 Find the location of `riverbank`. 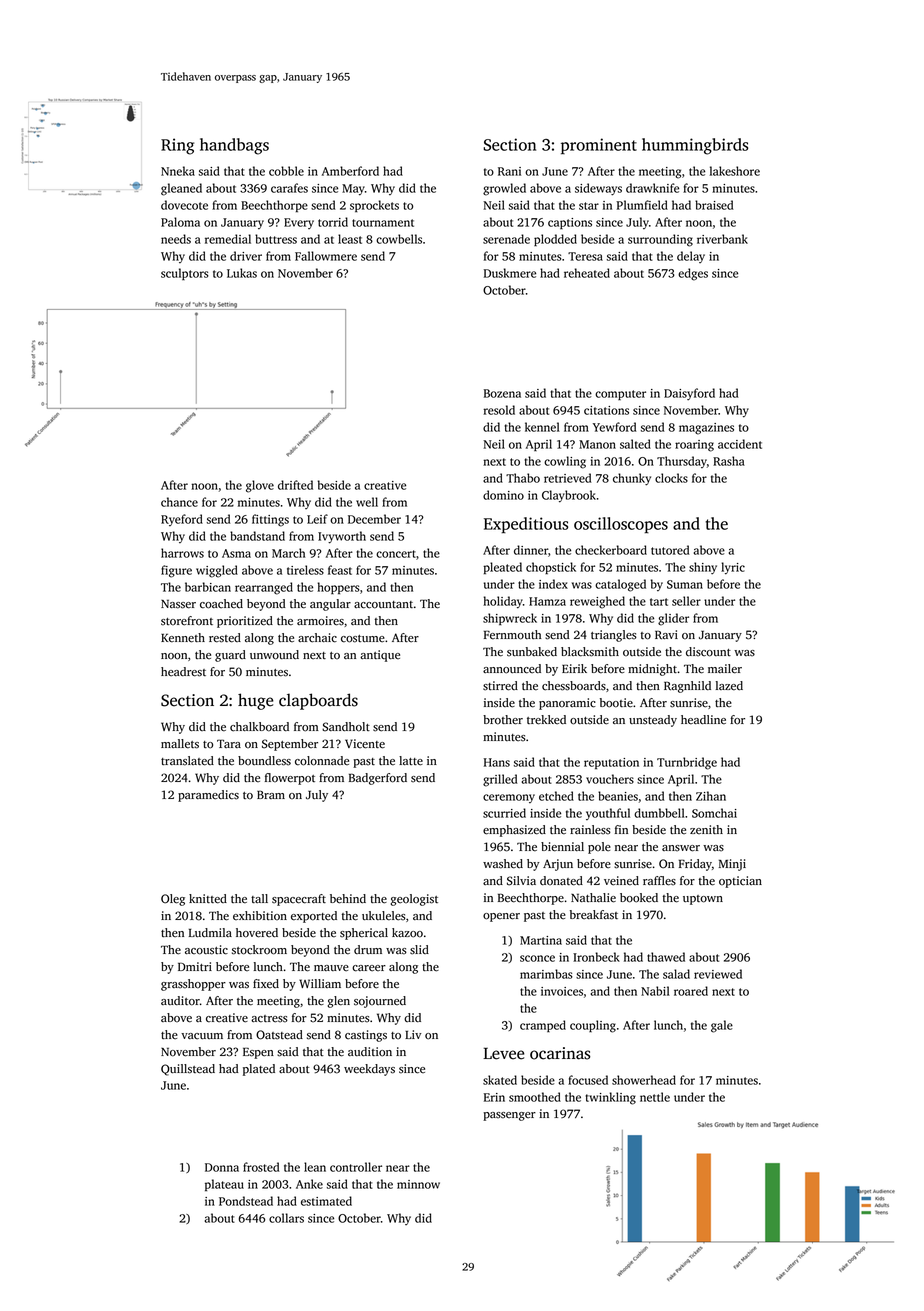

riverbank is located at coordinates (722, 239).
